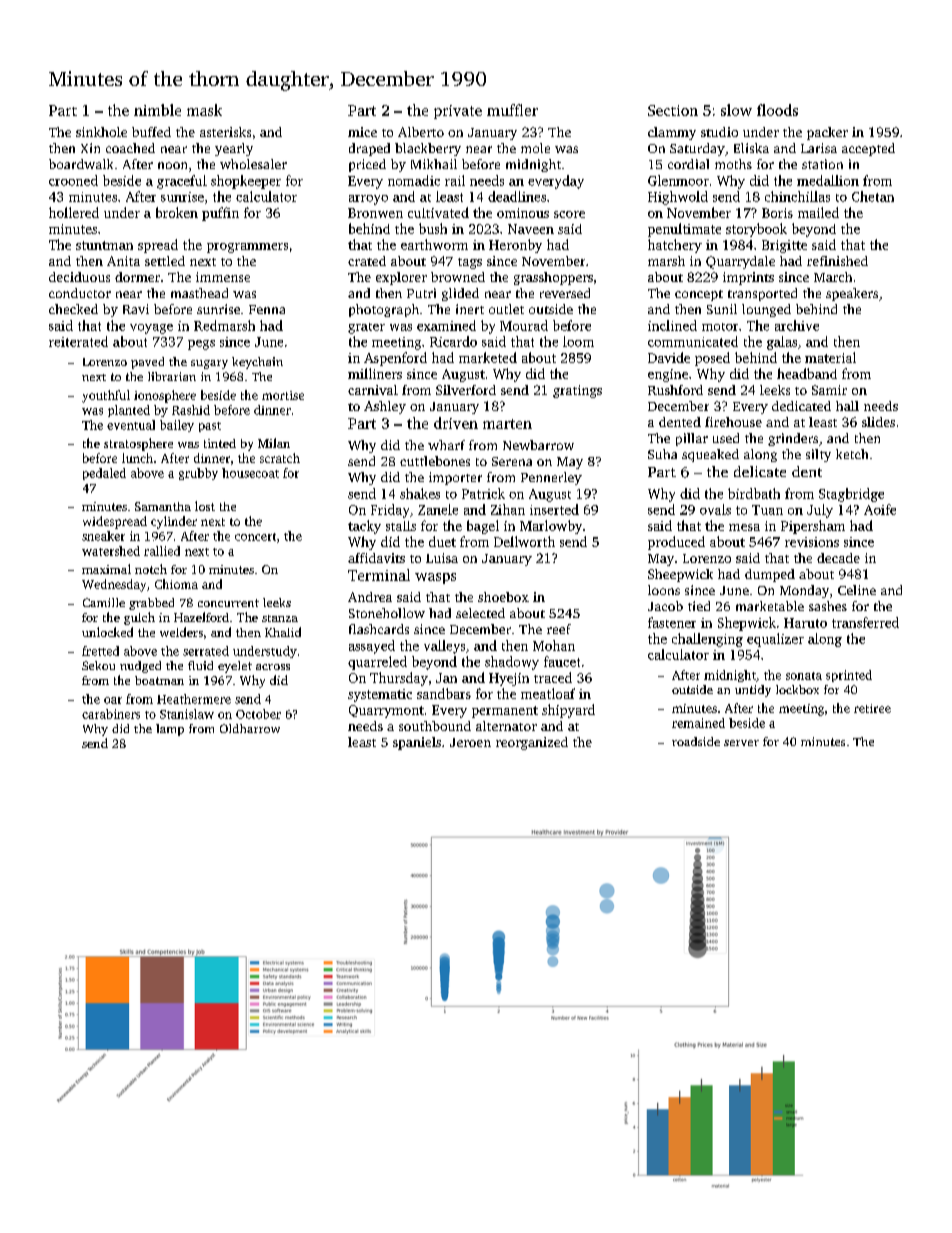 The image size is (952, 1233). I want to click on inserted, so click(554, 509).
